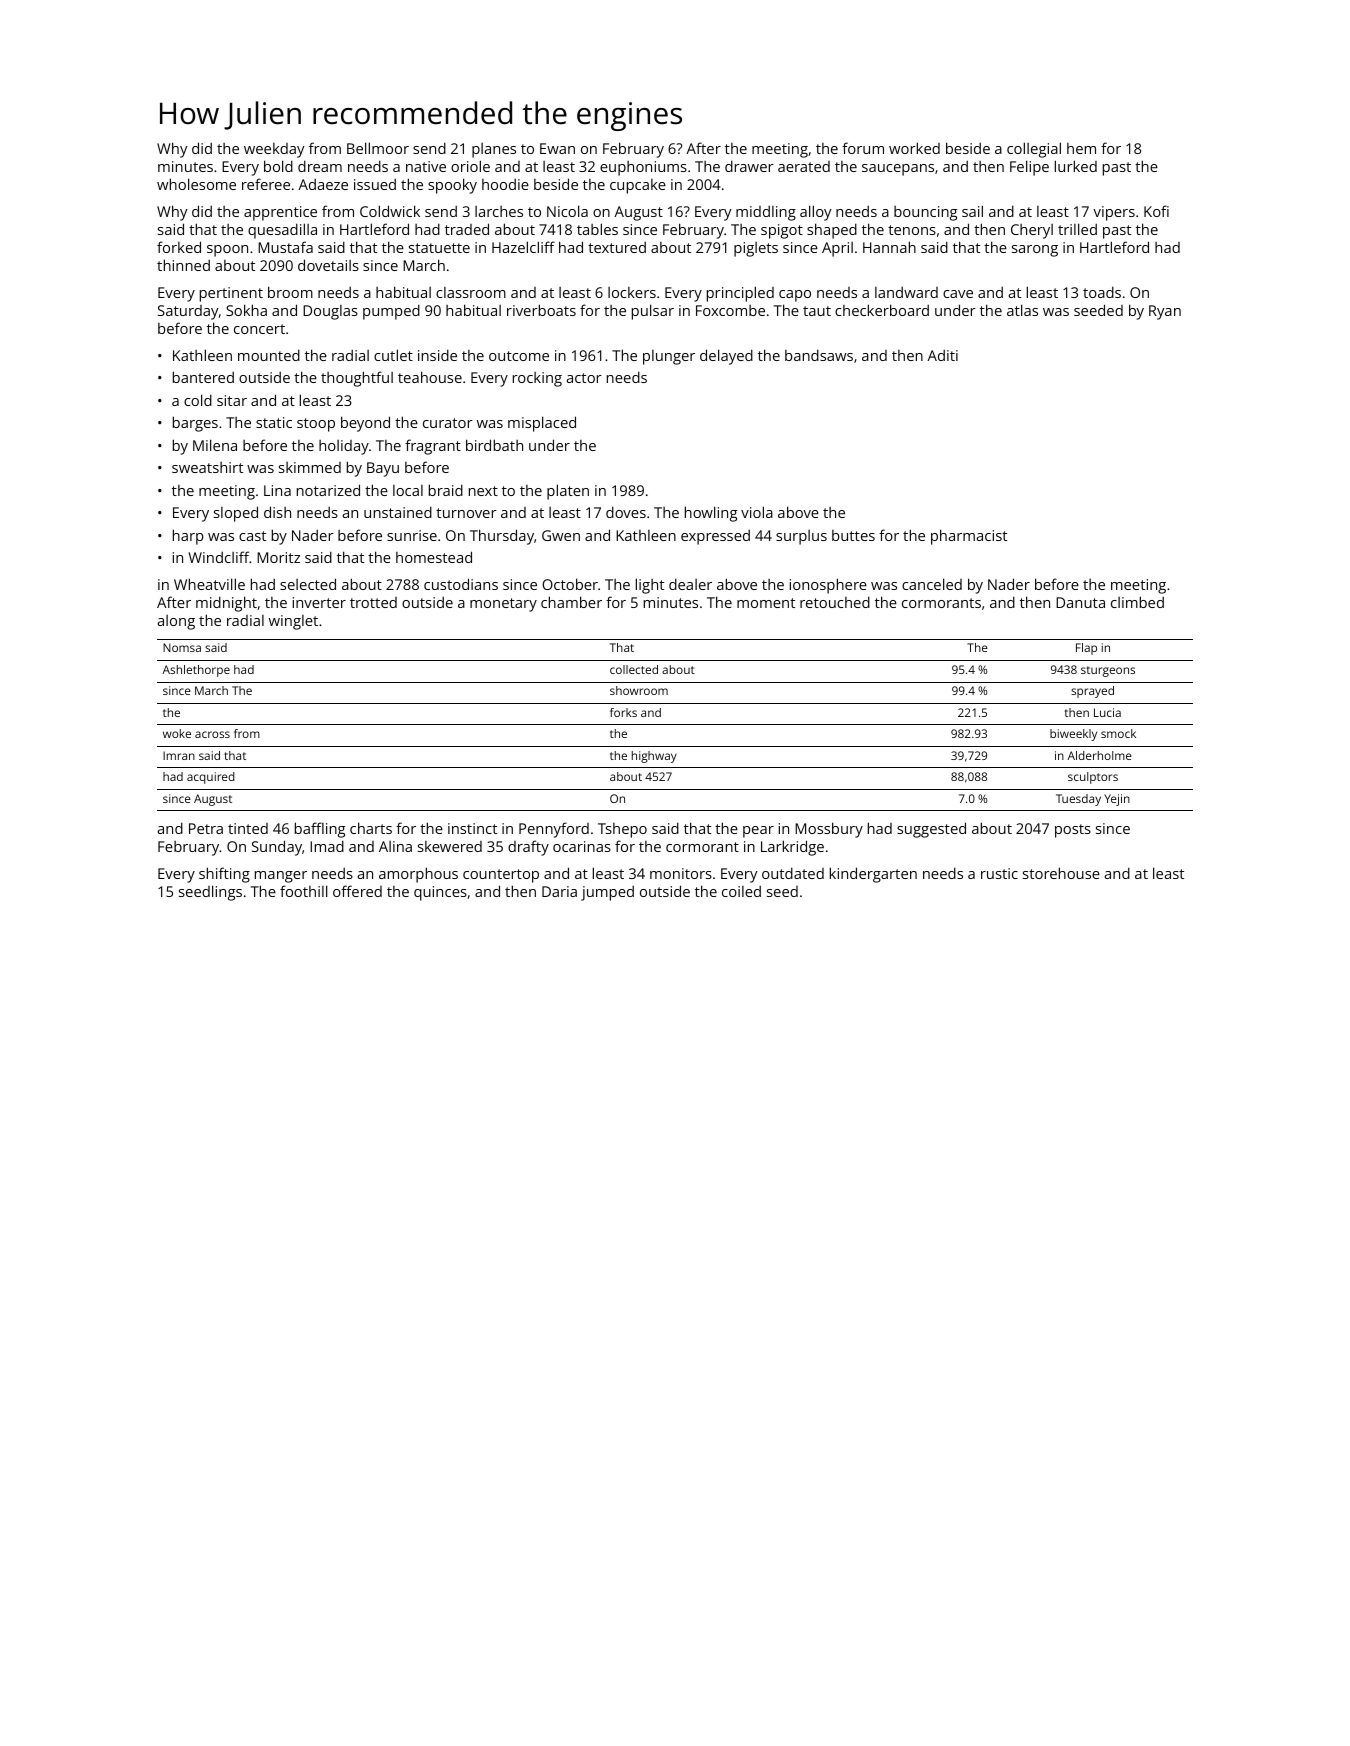 The width and height of the page is (1350, 1746). Describe the element at coordinates (259, 329) in the page. I see `concert` at that location.
